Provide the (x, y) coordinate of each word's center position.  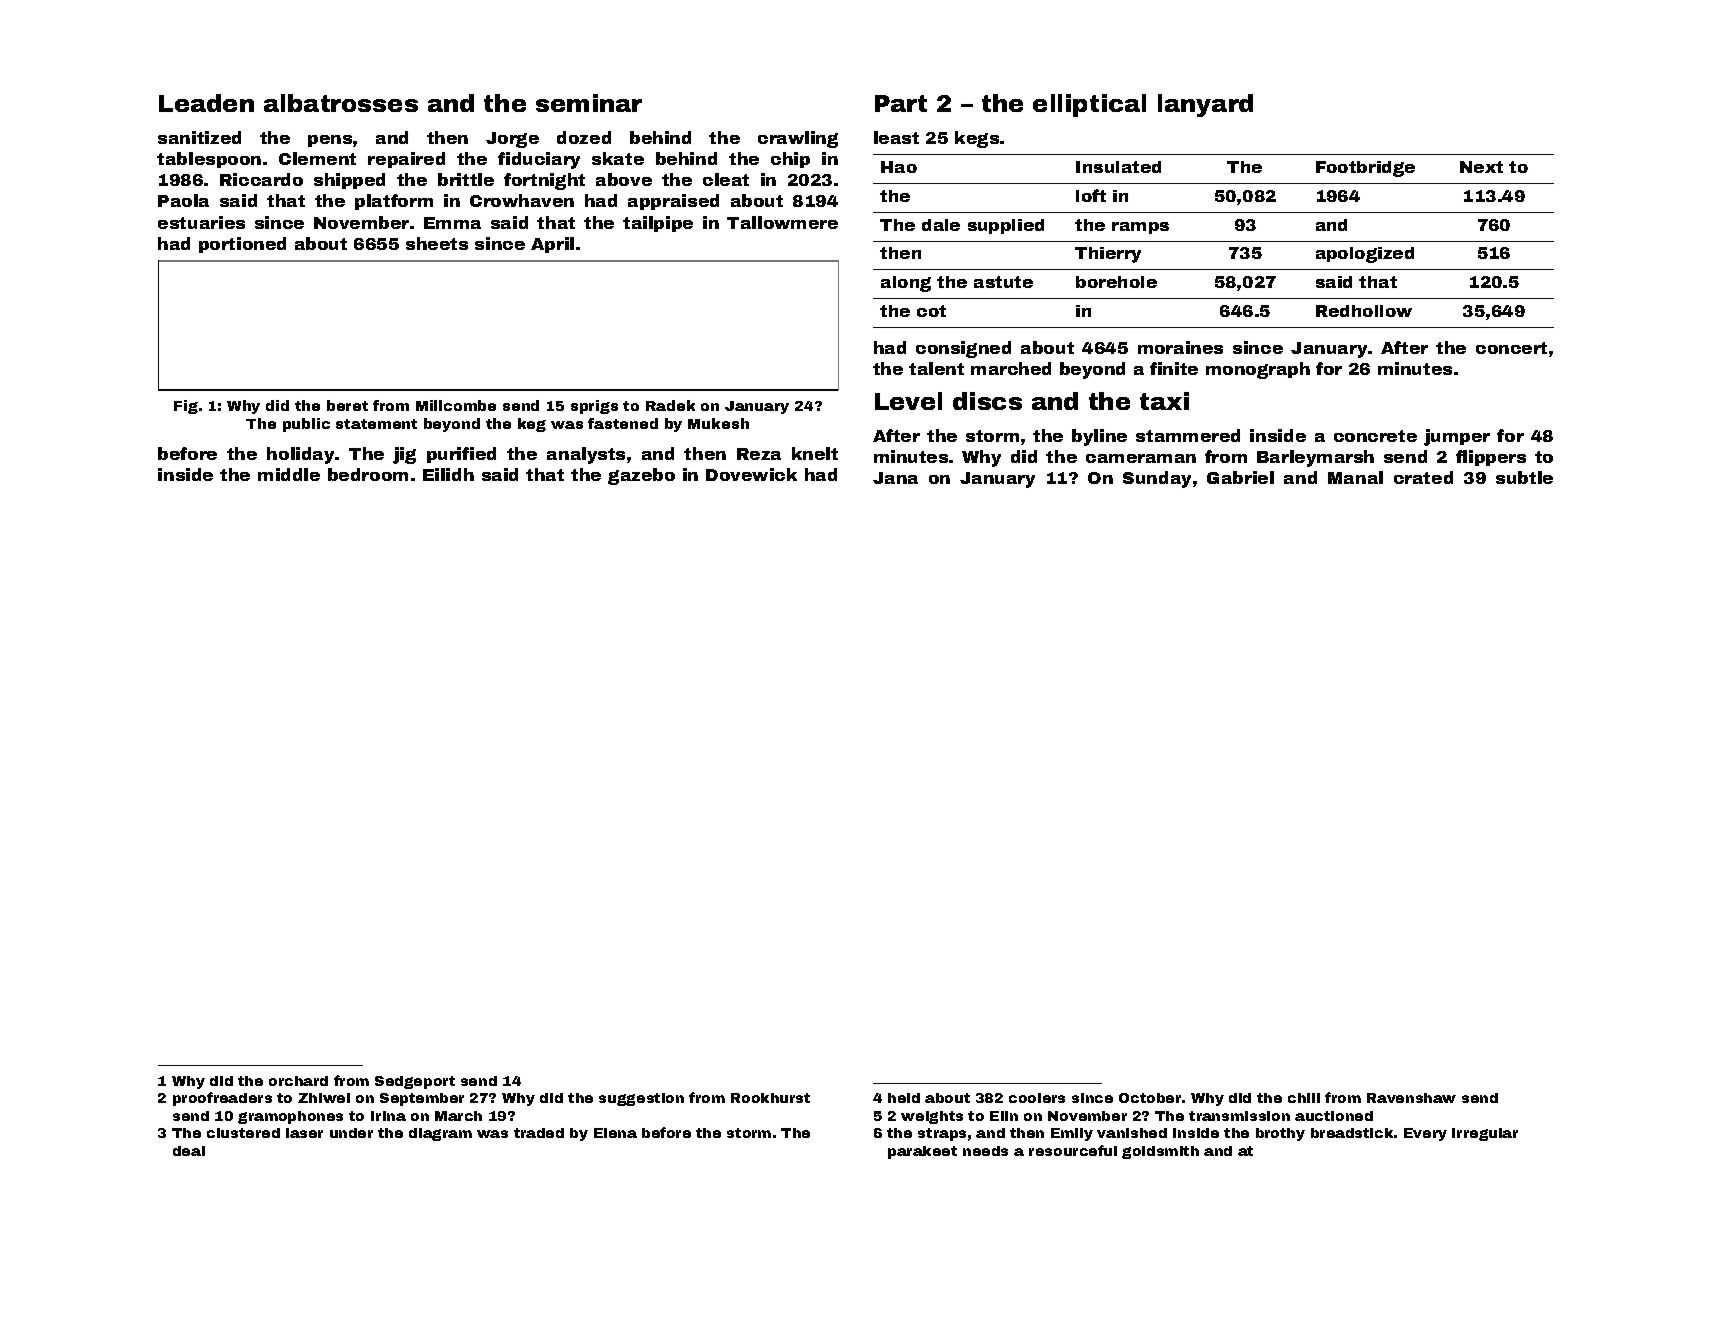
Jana (895, 478)
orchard (298, 1081)
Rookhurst (770, 1098)
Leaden (206, 103)
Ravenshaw (1411, 1098)
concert (1511, 348)
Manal (1355, 477)
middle (289, 474)
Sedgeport (415, 1082)
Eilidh (448, 474)
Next (1481, 167)
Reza (759, 454)
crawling (798, 139)
